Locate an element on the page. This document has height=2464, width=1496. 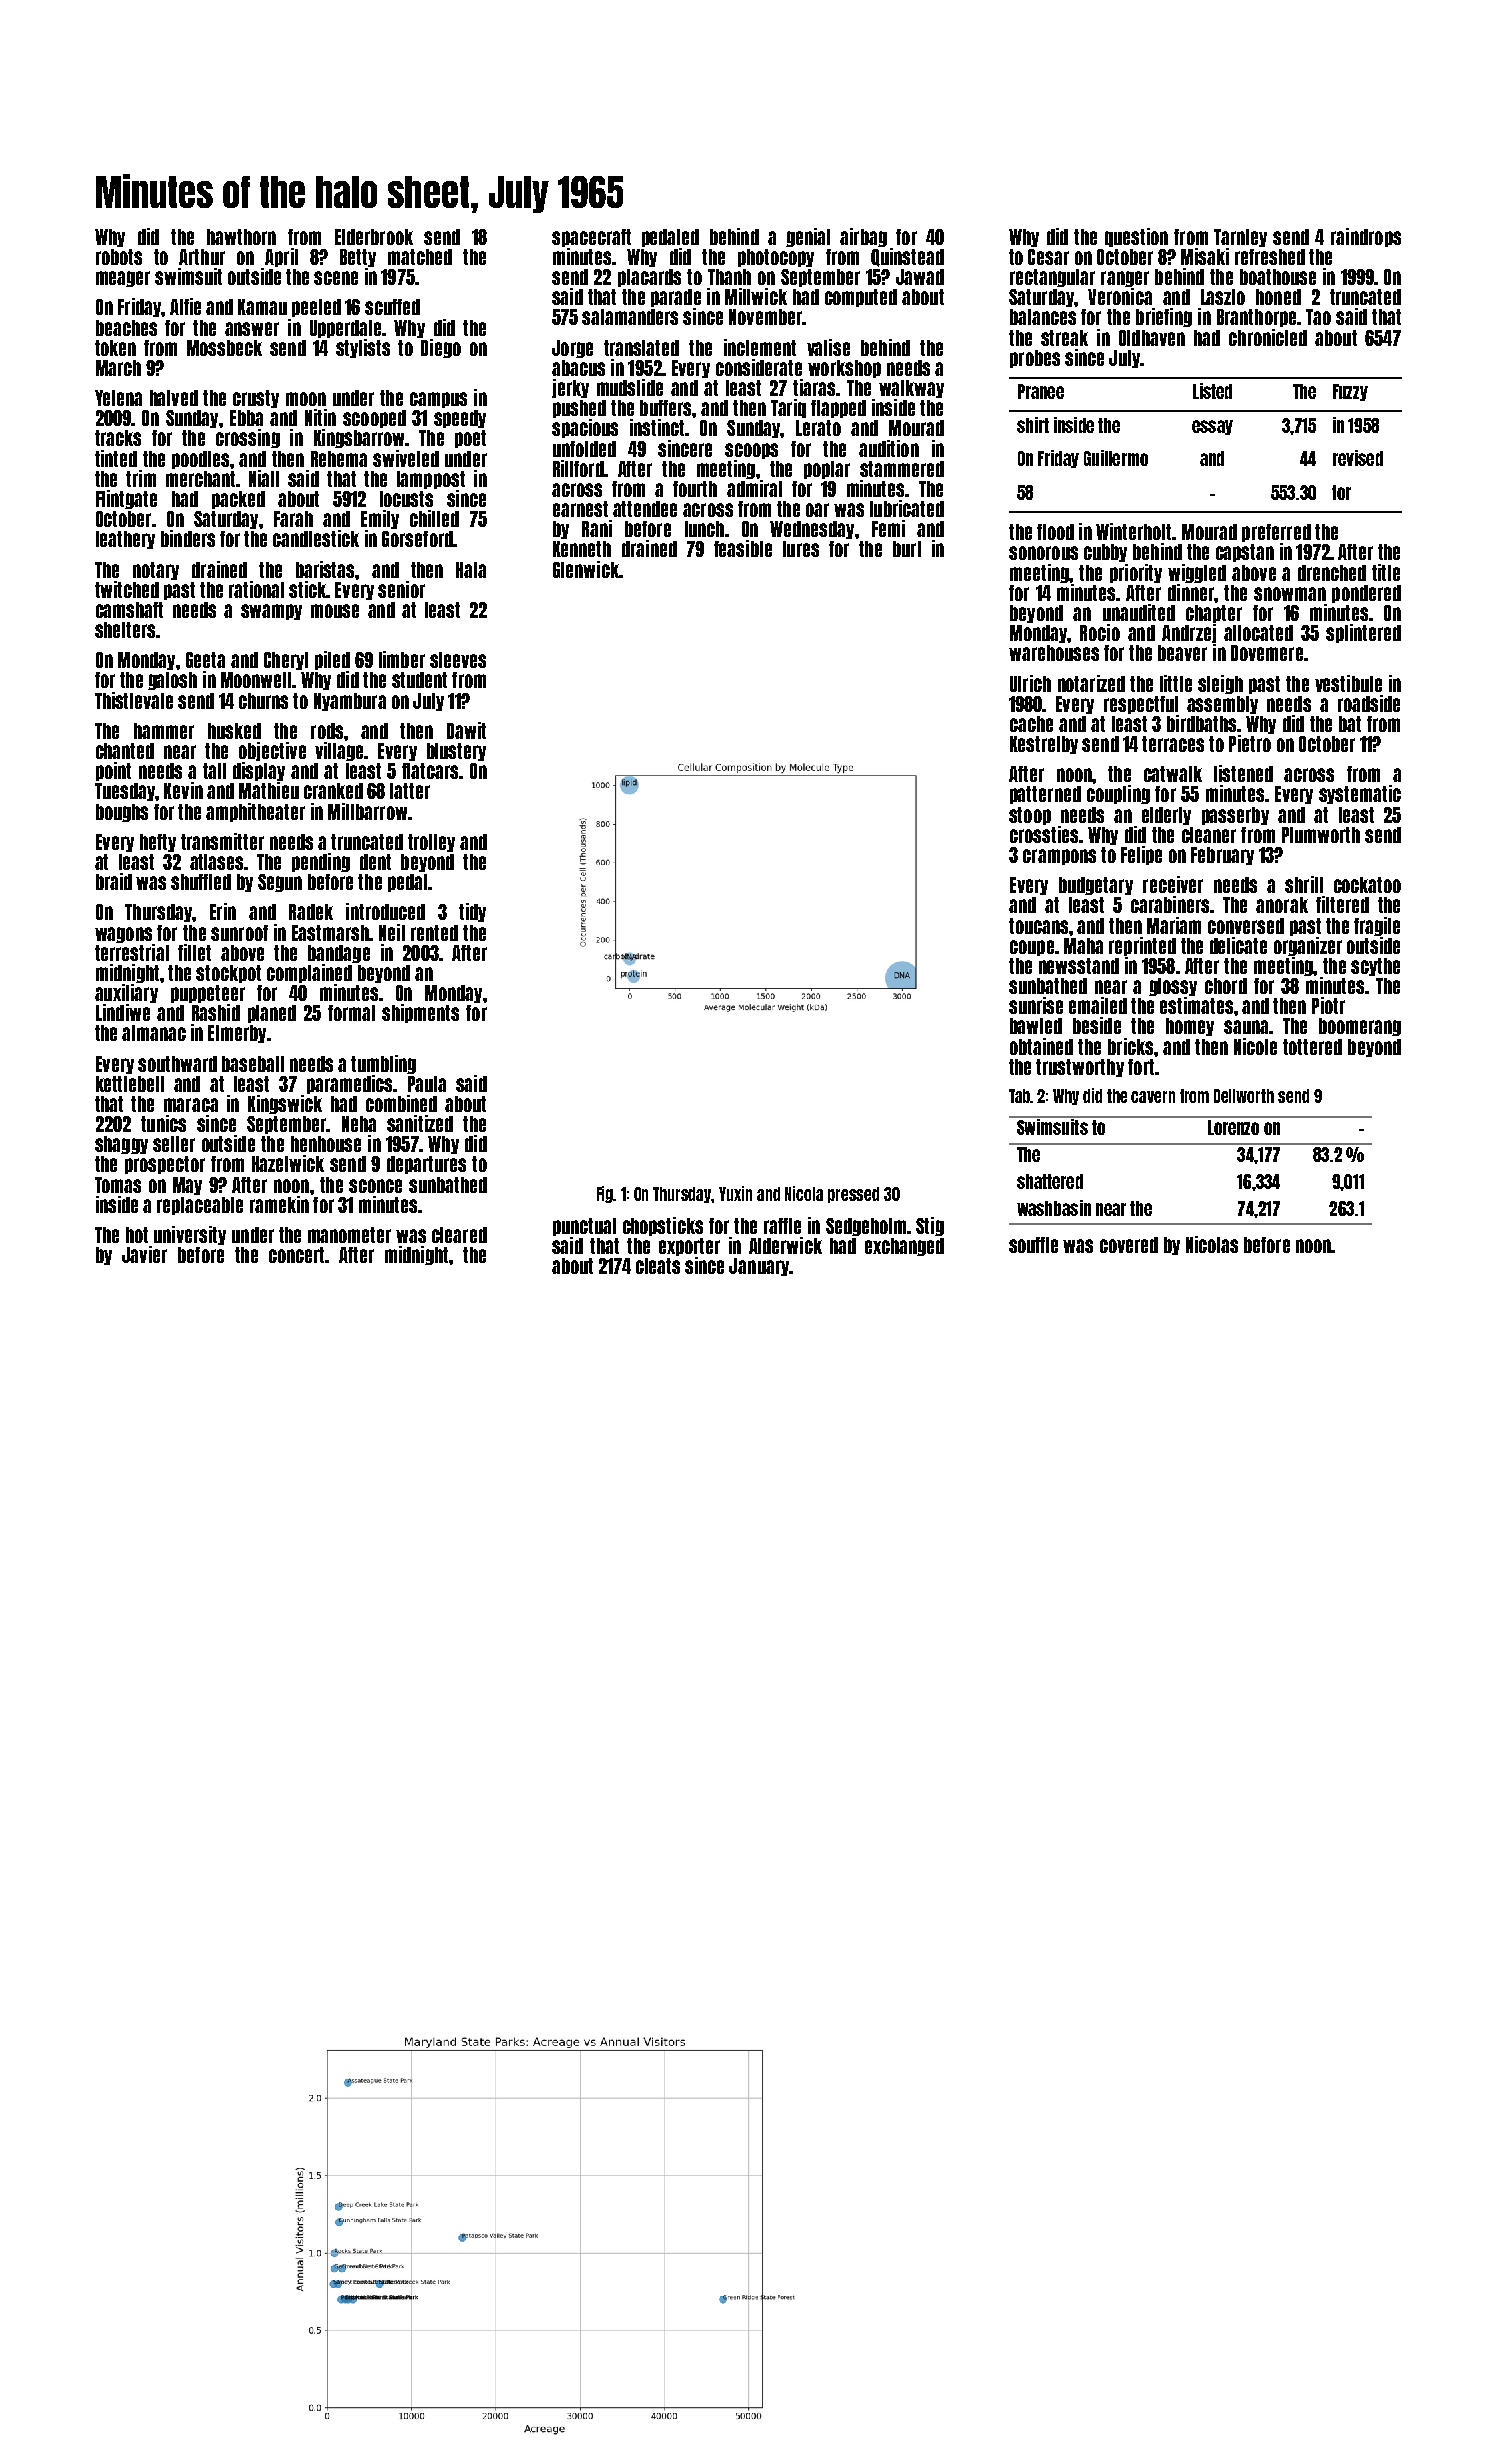
fort is located at coordinates (1141, 1067).
